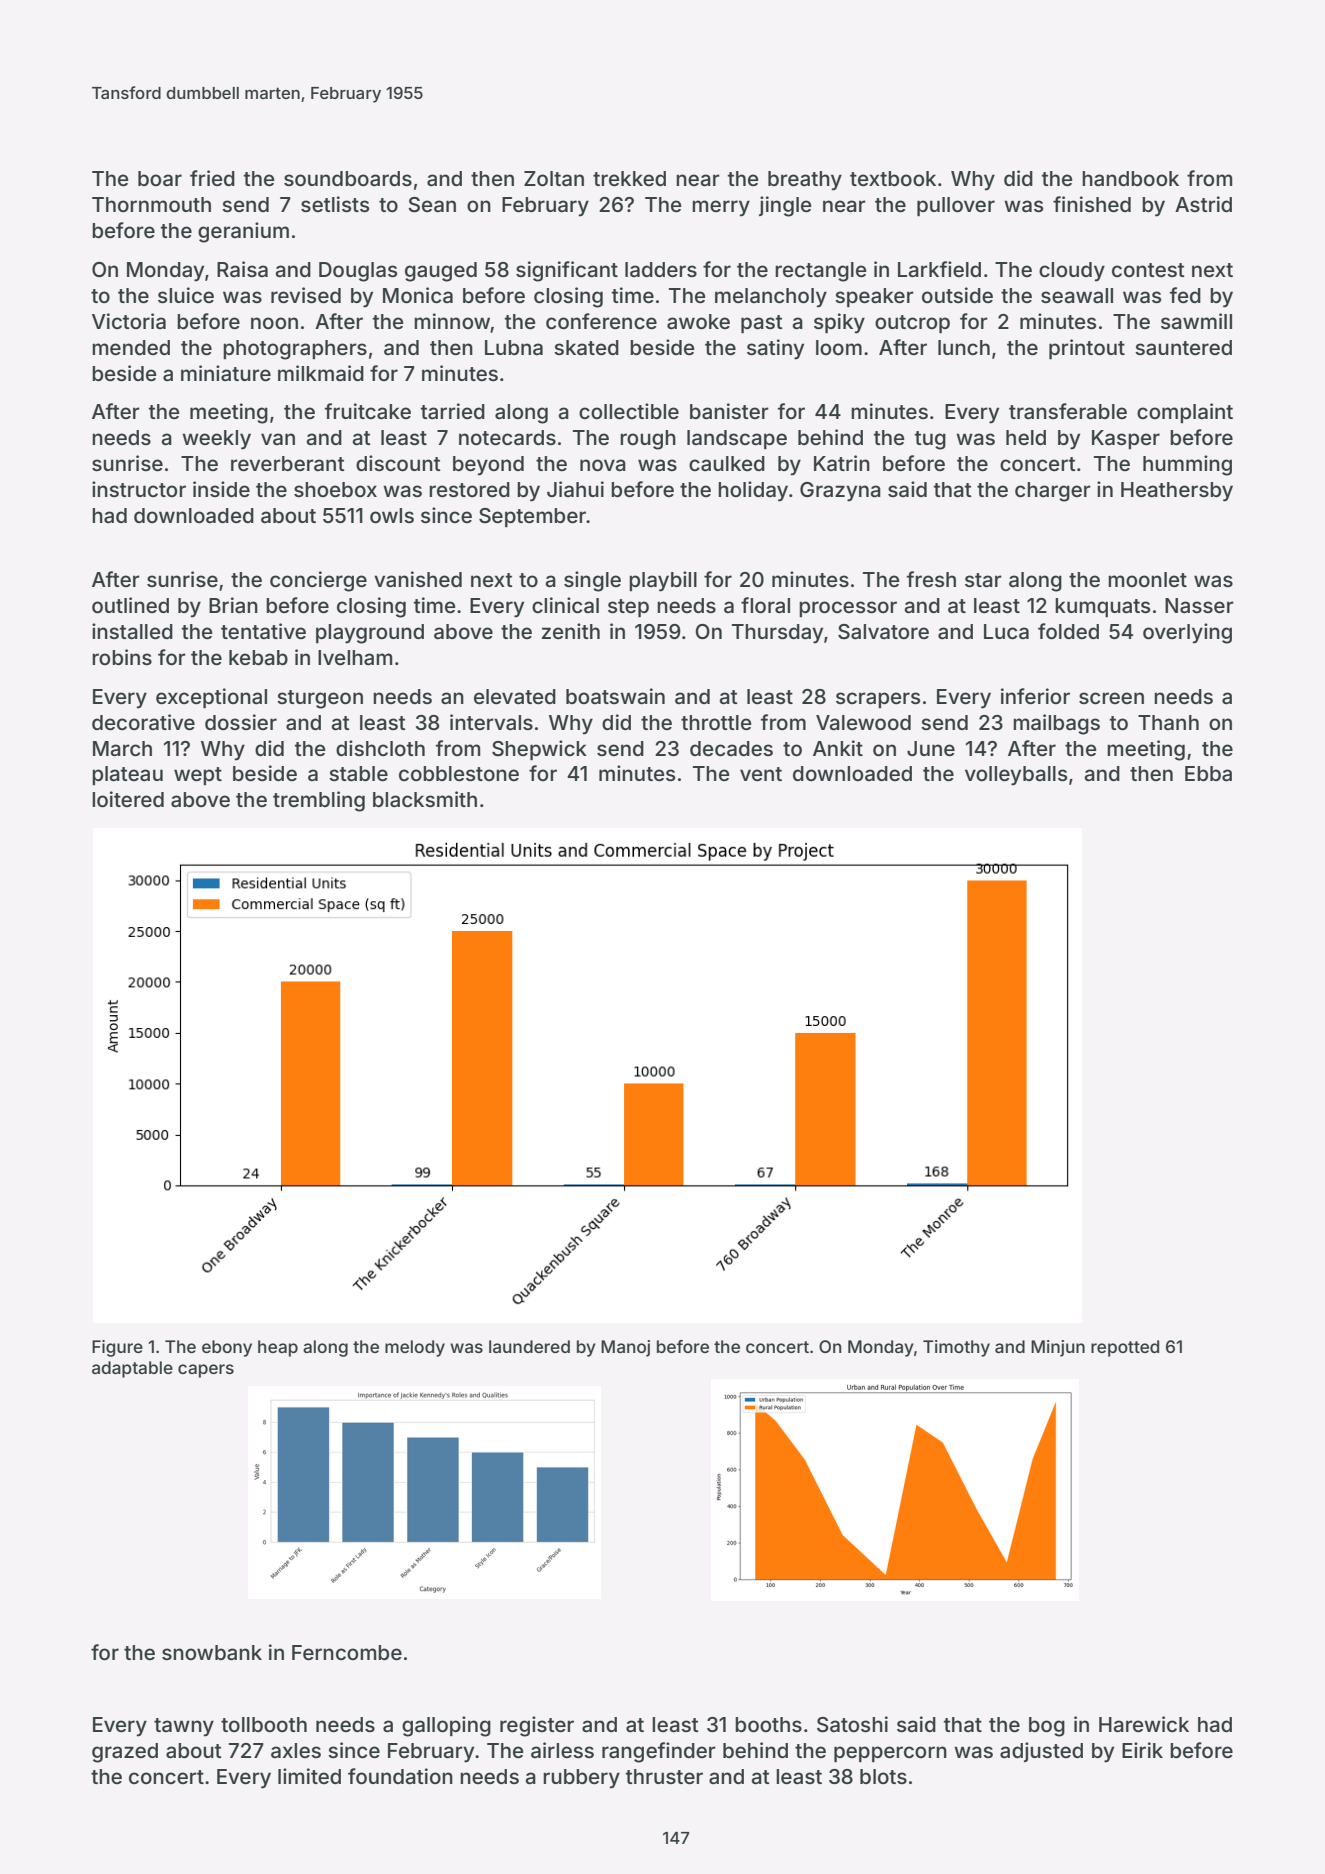 The height and width of the screenshot is (1874, 1325). Describe the element at coordinates (278, 1348) in the screenshot. I see `heap` at that location.
